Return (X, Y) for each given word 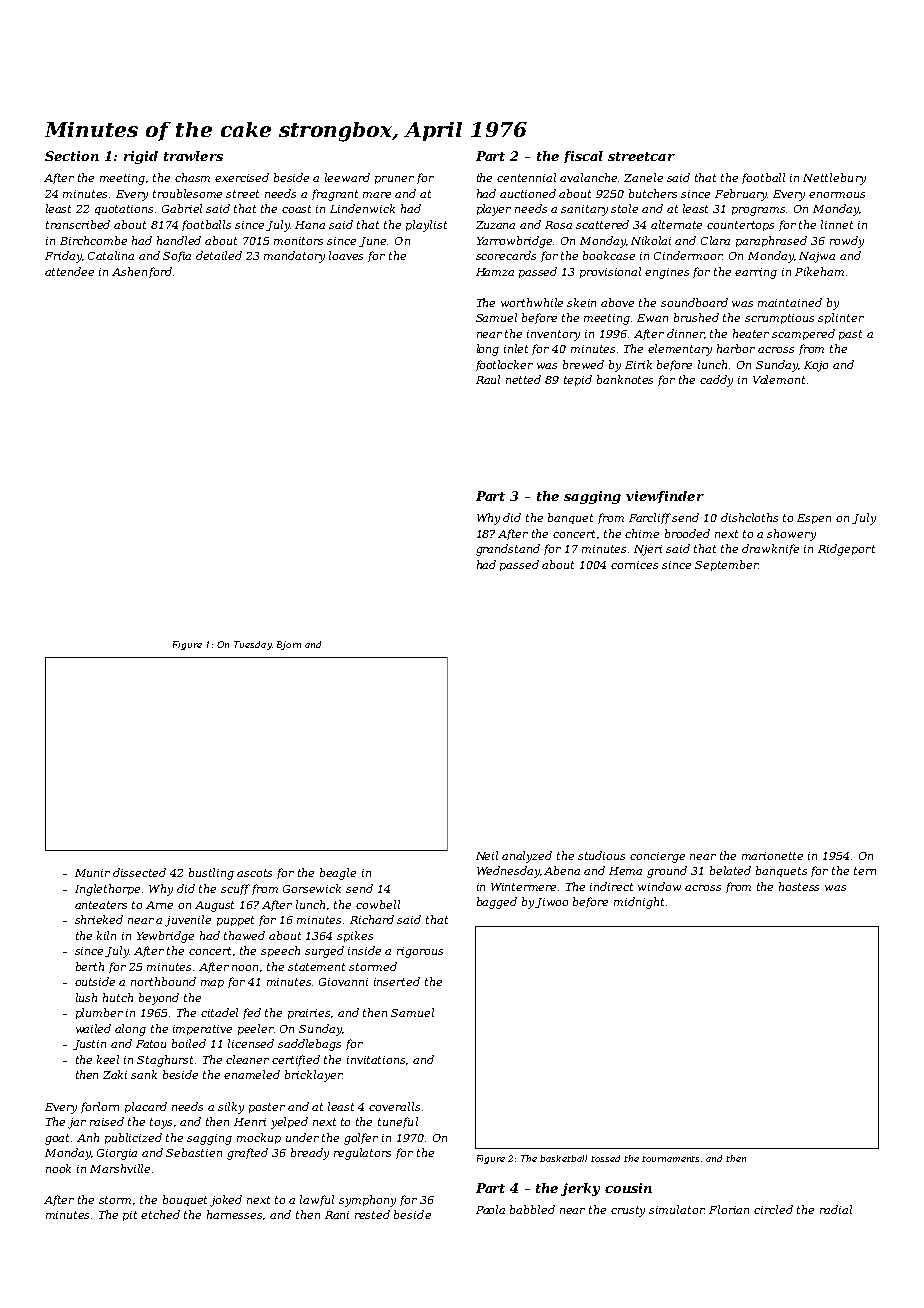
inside (364, 950)
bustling (211, 874)
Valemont (779, 379)
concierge (657, 857)
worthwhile (532, 302)
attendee (69, 271)
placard (146, 1107)
